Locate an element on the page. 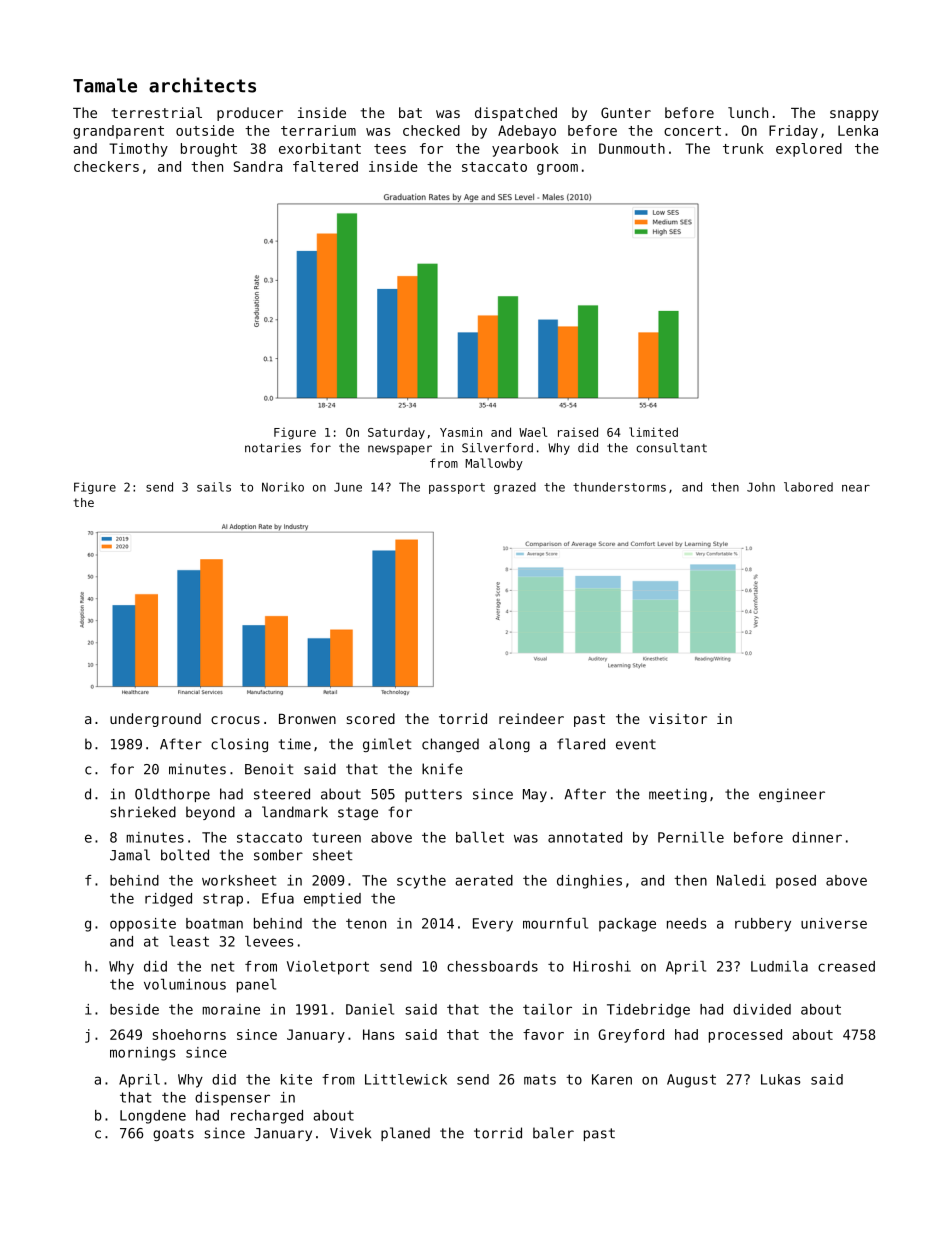 This page has width=952, height=1233. dispatched is located at coordinates (516, 114).
